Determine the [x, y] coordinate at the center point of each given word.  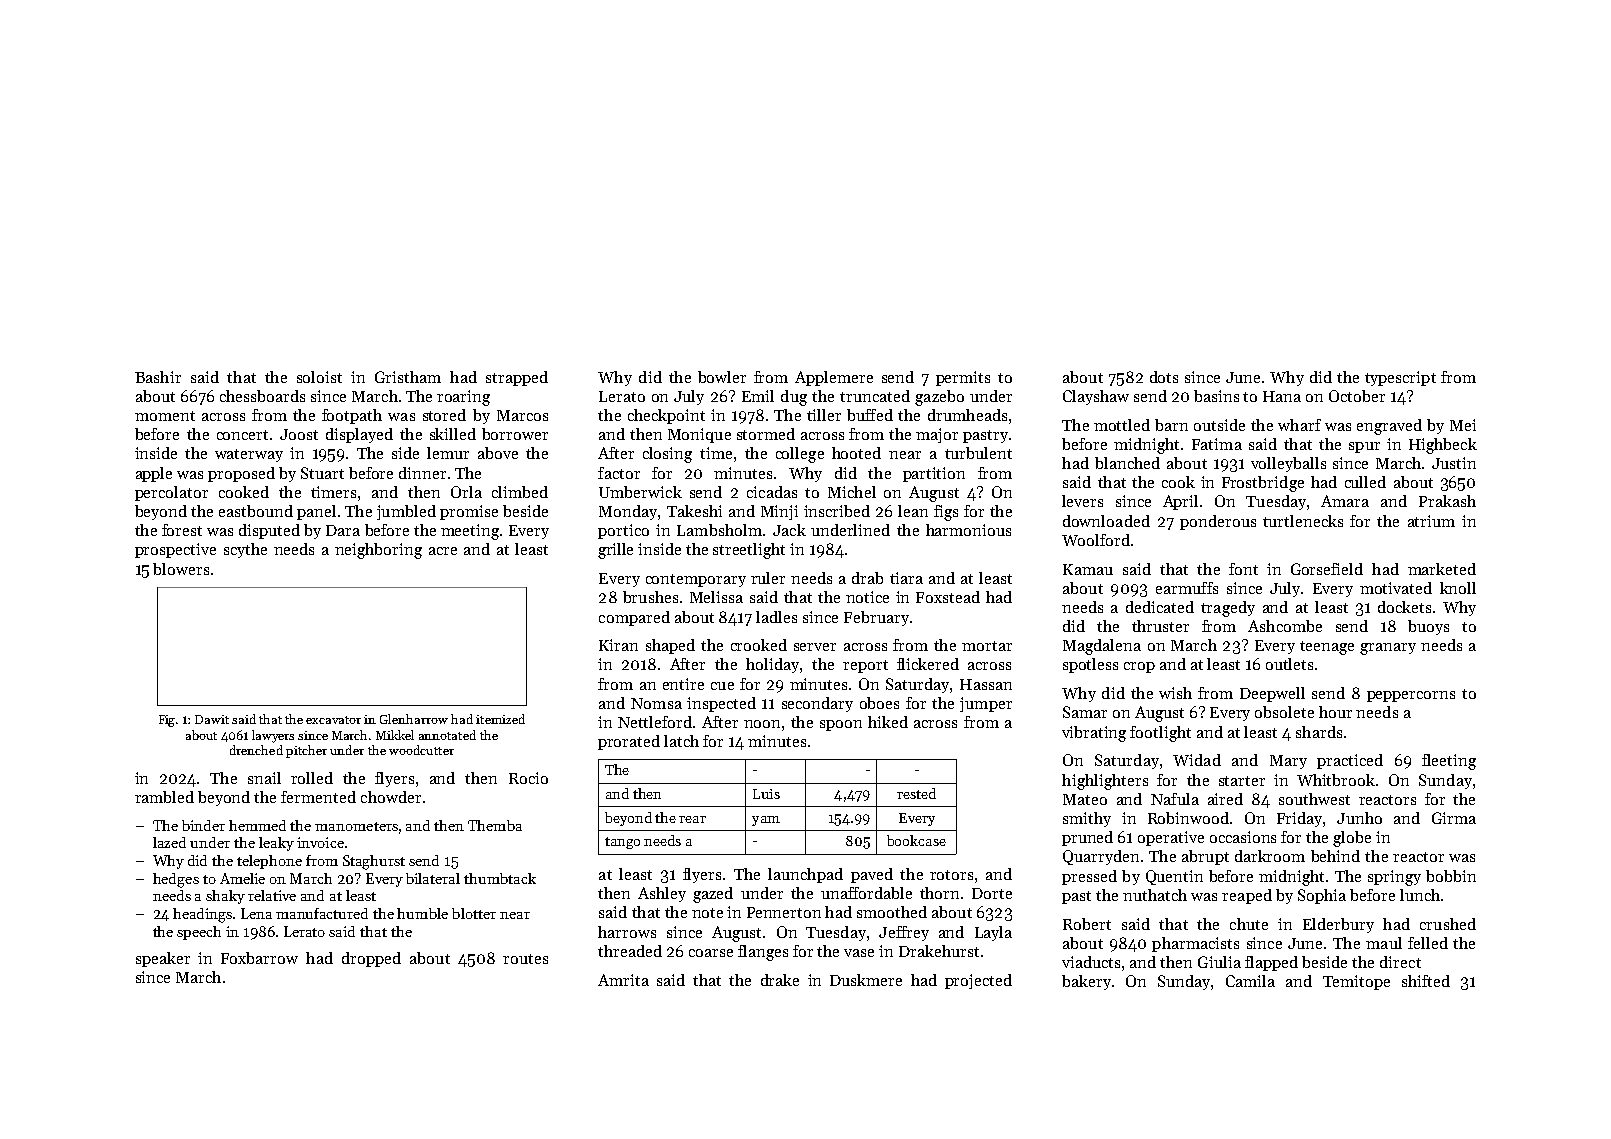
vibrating [1094, 734]
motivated [1396, 588]
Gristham [408, 377]
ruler [768, 578]
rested [916, 793]
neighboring [378, 551]
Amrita [623, 980]
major [937, 435]
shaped [670, 646]
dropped [371, 959]
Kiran [618, 645]
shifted [1426, 981]
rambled [164, 797]
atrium [1431, 521]
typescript [1400, 378]
